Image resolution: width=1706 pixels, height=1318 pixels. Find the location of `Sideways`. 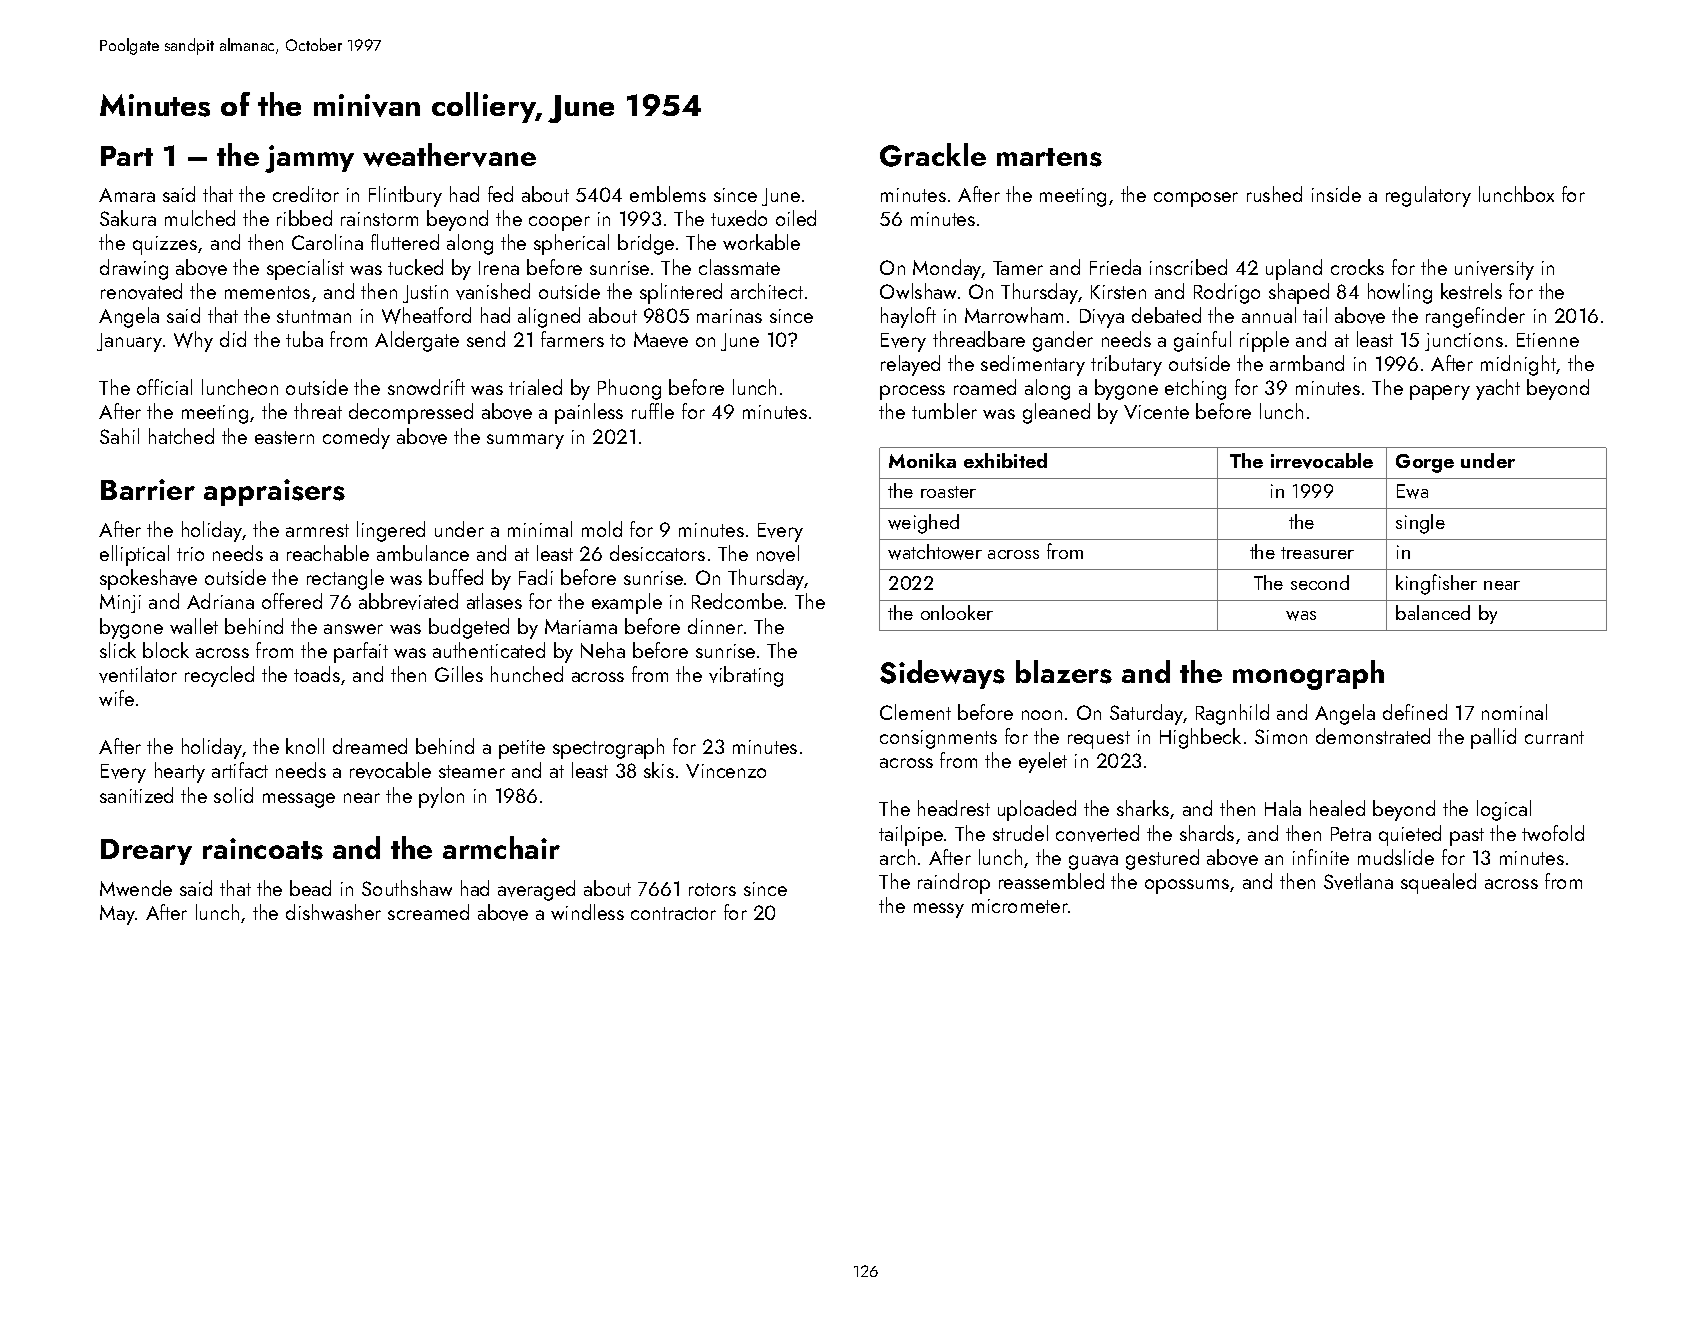

Sideways is located at coordinates (942, 674).
